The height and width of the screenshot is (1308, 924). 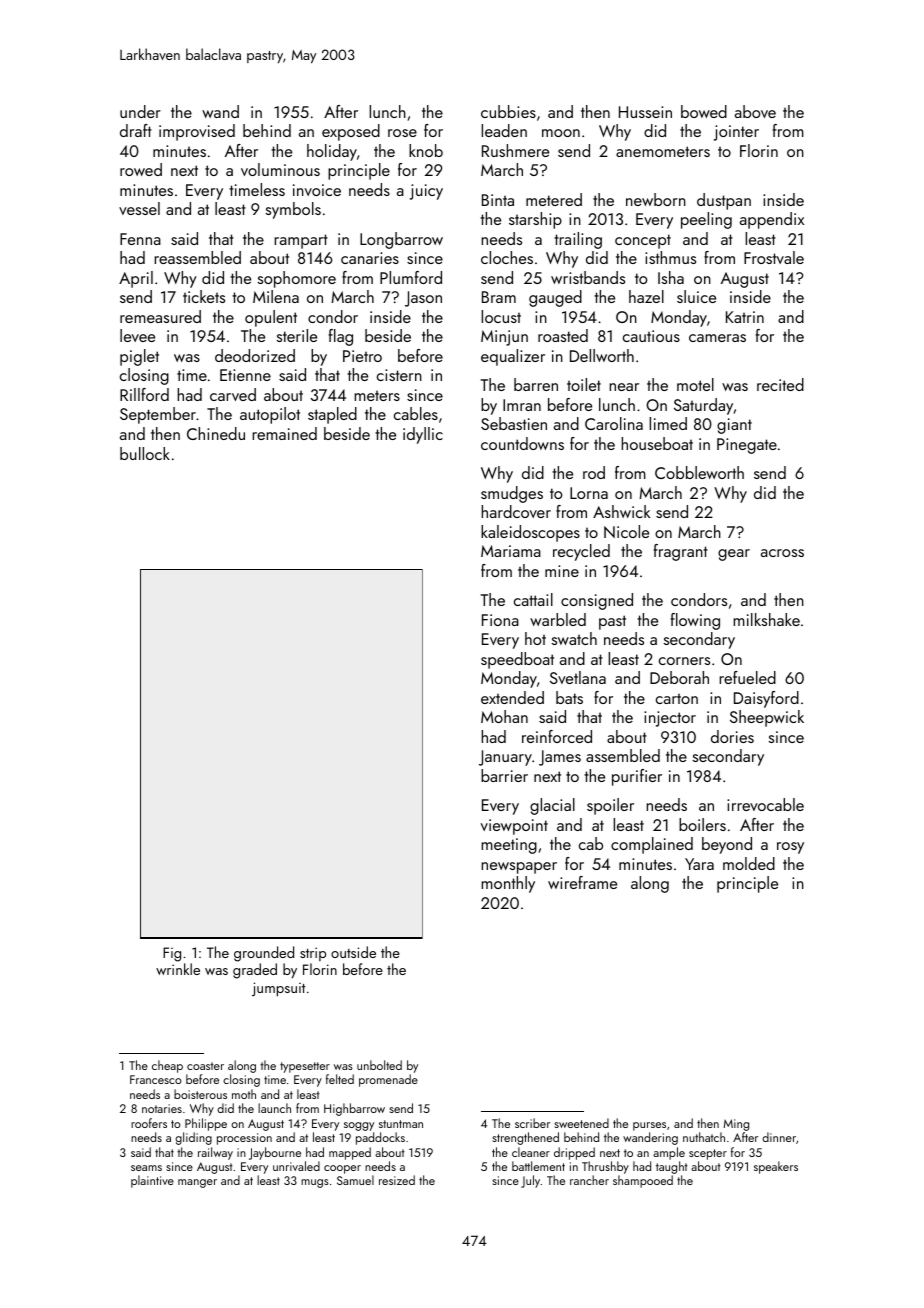 I want to click on Fig, so click(x=172, y=954).
